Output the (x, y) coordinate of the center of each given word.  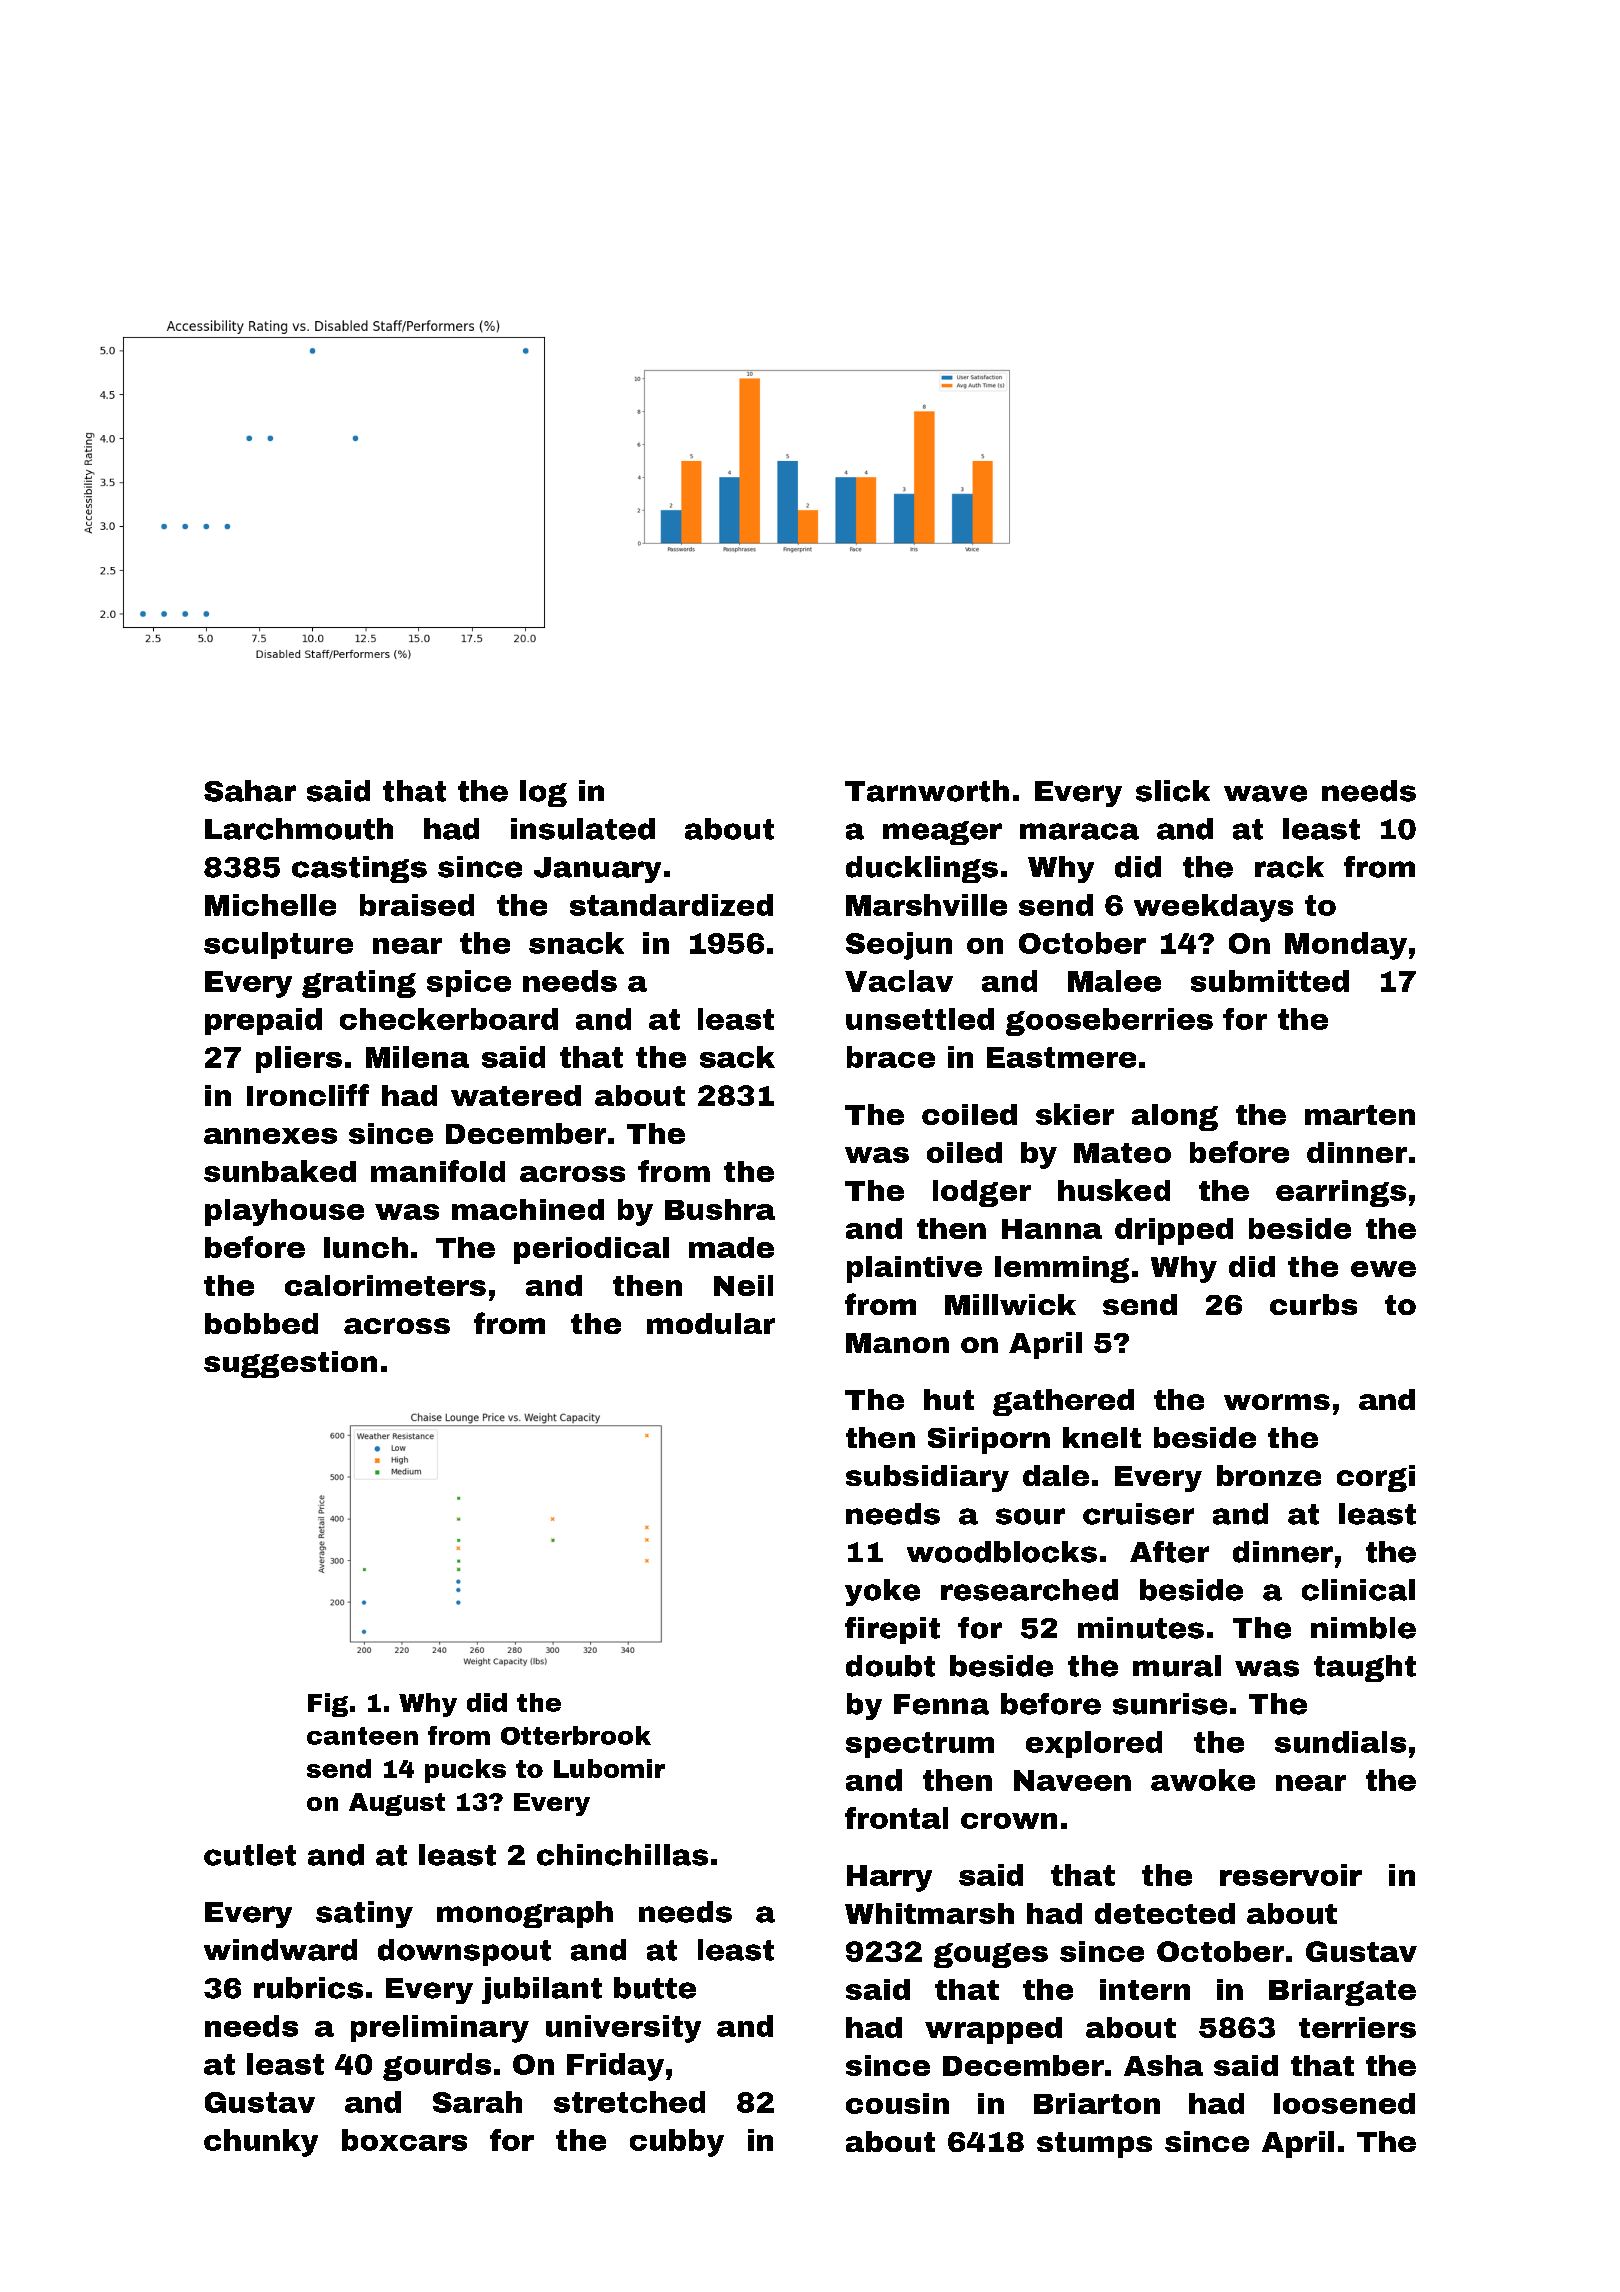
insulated (583, 829)
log (543, 793)
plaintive (914, 1269)
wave (1265, 793)
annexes (270, 1136)
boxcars (404, 2140)
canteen (362, 1736)
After (1169, 1552)
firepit (892, 1630)
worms (1277, 1402)
